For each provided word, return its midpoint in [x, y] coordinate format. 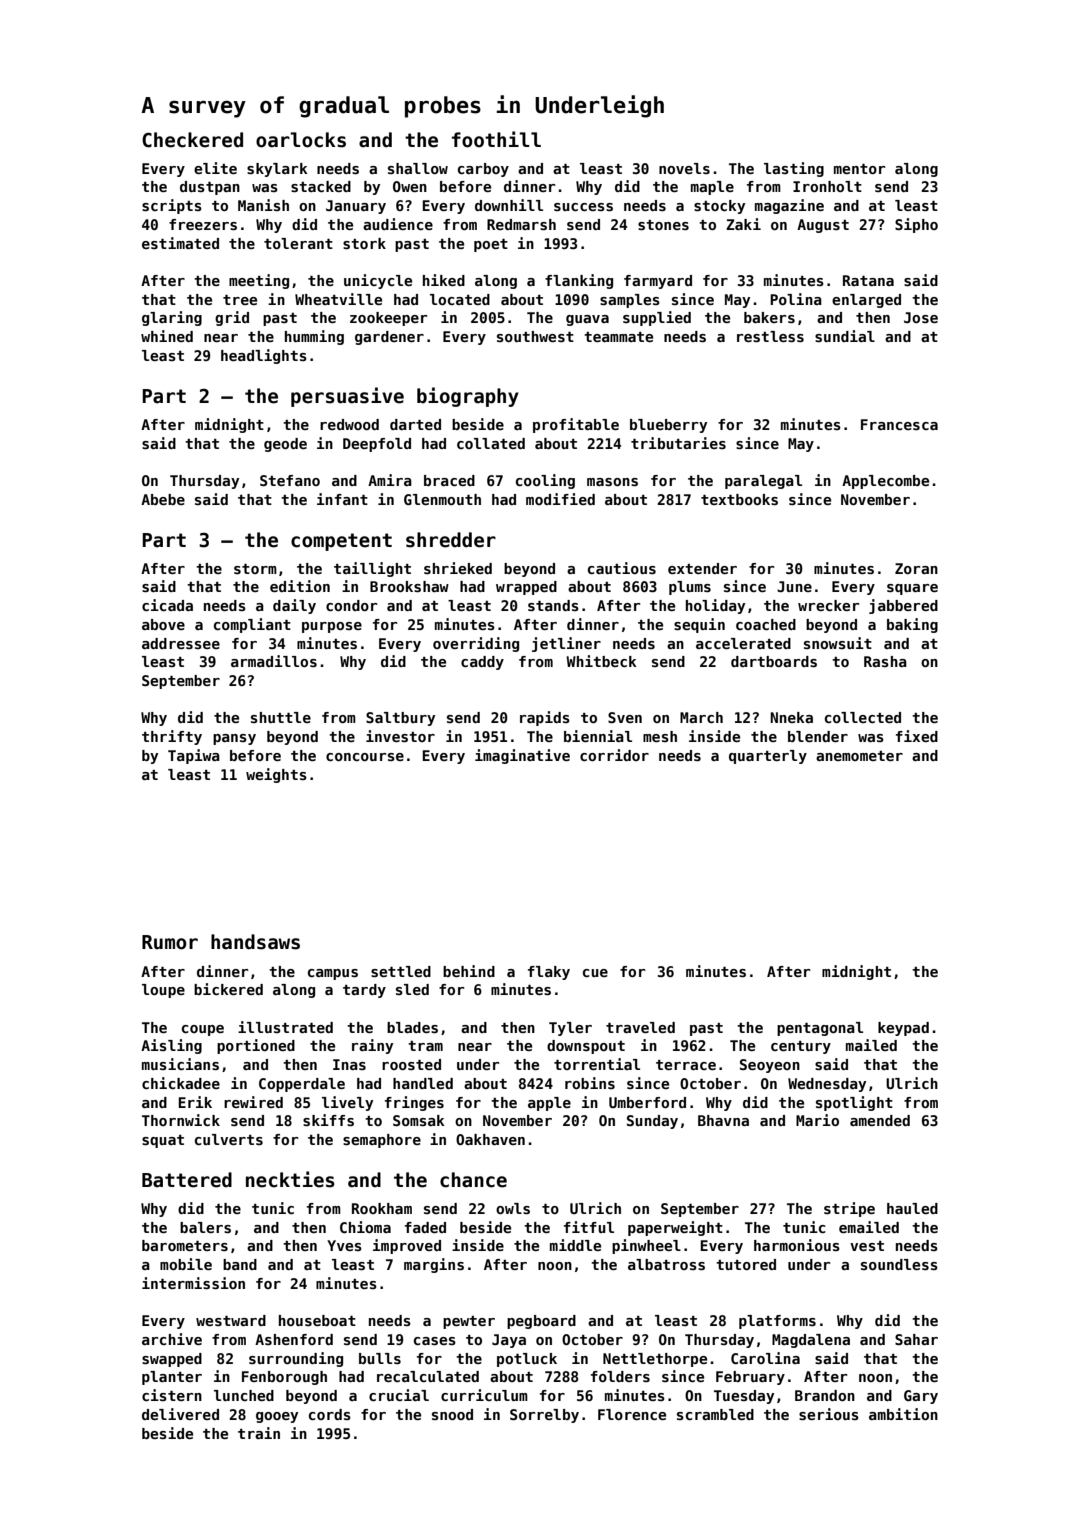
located [460, 299]
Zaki [743, 224]
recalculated [428, 1376]
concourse [365, 757]
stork [364, 243]
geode [285, 445]
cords [330, 1414]
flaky [549, 973]
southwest [535, 336]
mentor [859, 169]
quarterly [768, 757]
